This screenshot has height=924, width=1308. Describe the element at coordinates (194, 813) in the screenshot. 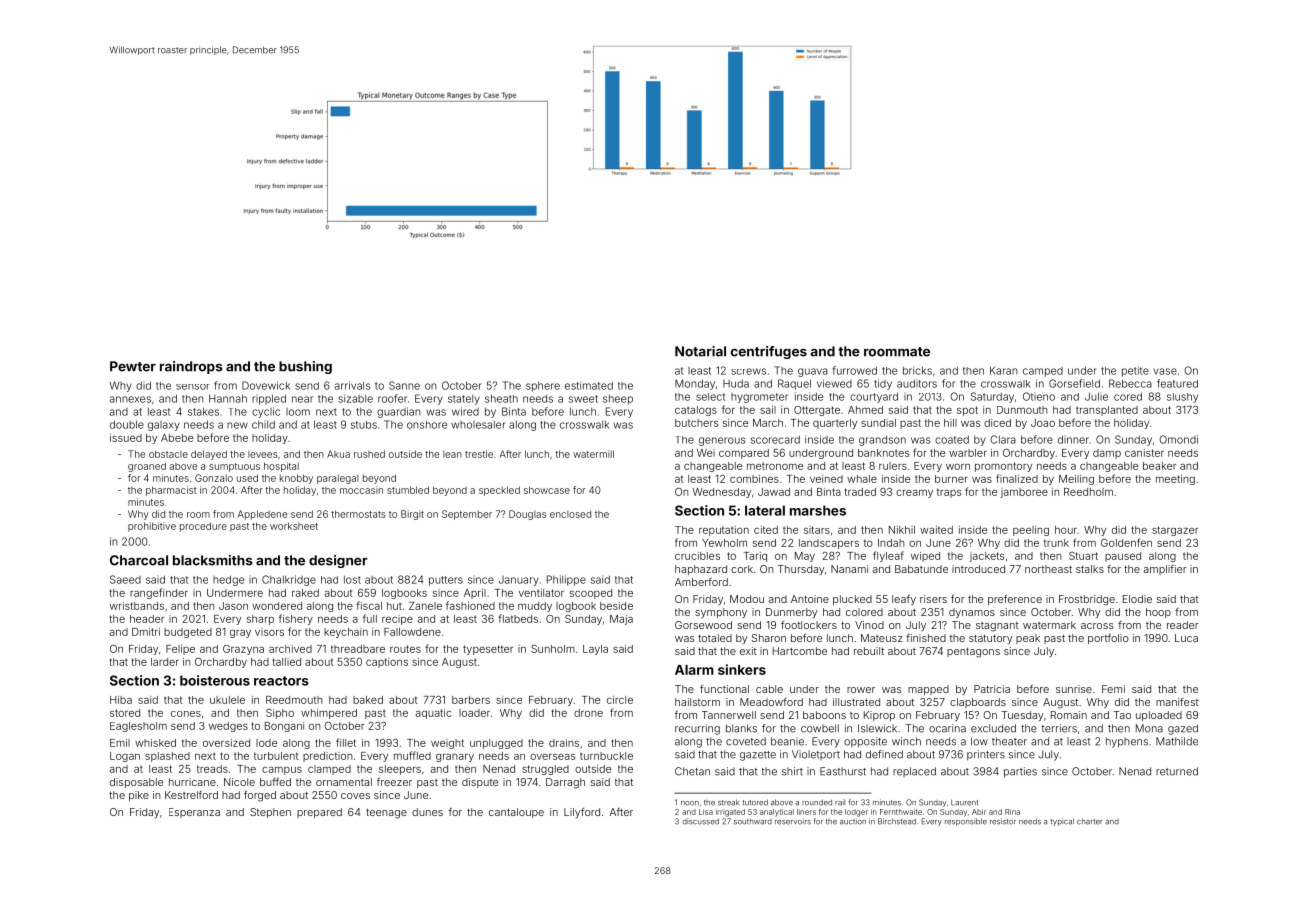

I see `Esperanza` at that location.
